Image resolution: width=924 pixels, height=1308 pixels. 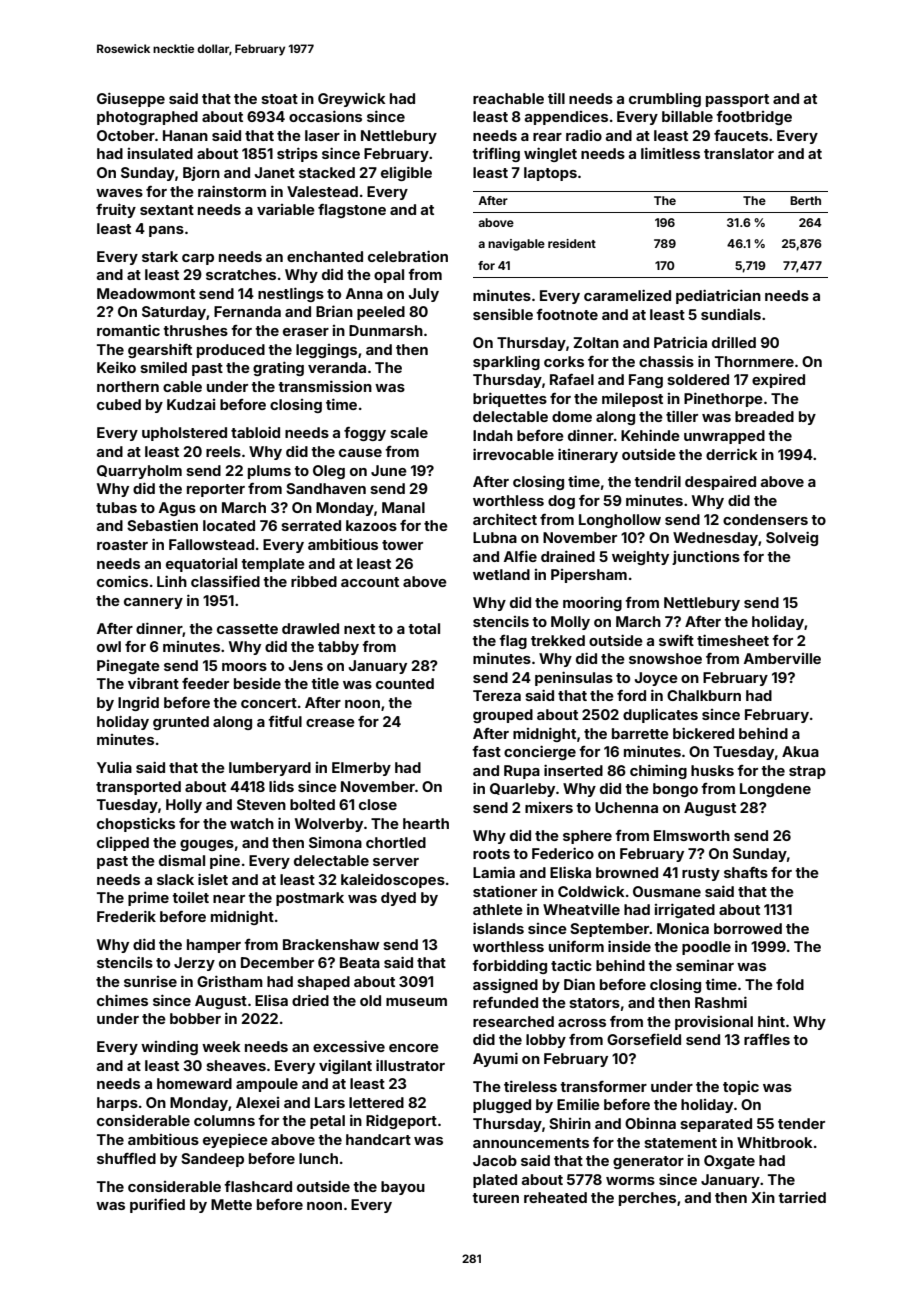 I want to click on Dunmarsh, so click(x=386, y=330).
